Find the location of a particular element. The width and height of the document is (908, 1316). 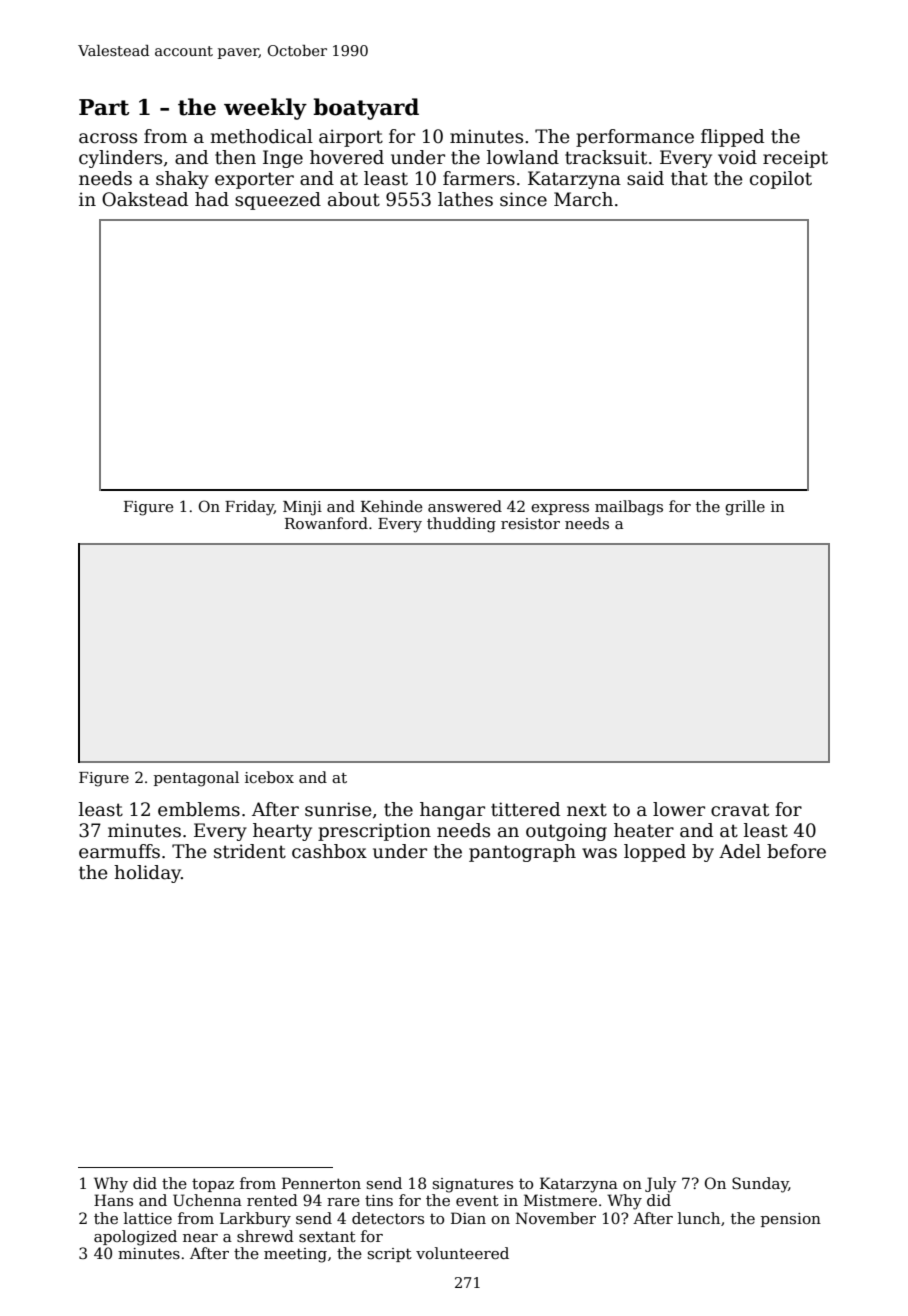

topaz is located at coordinates (213, 1185).
